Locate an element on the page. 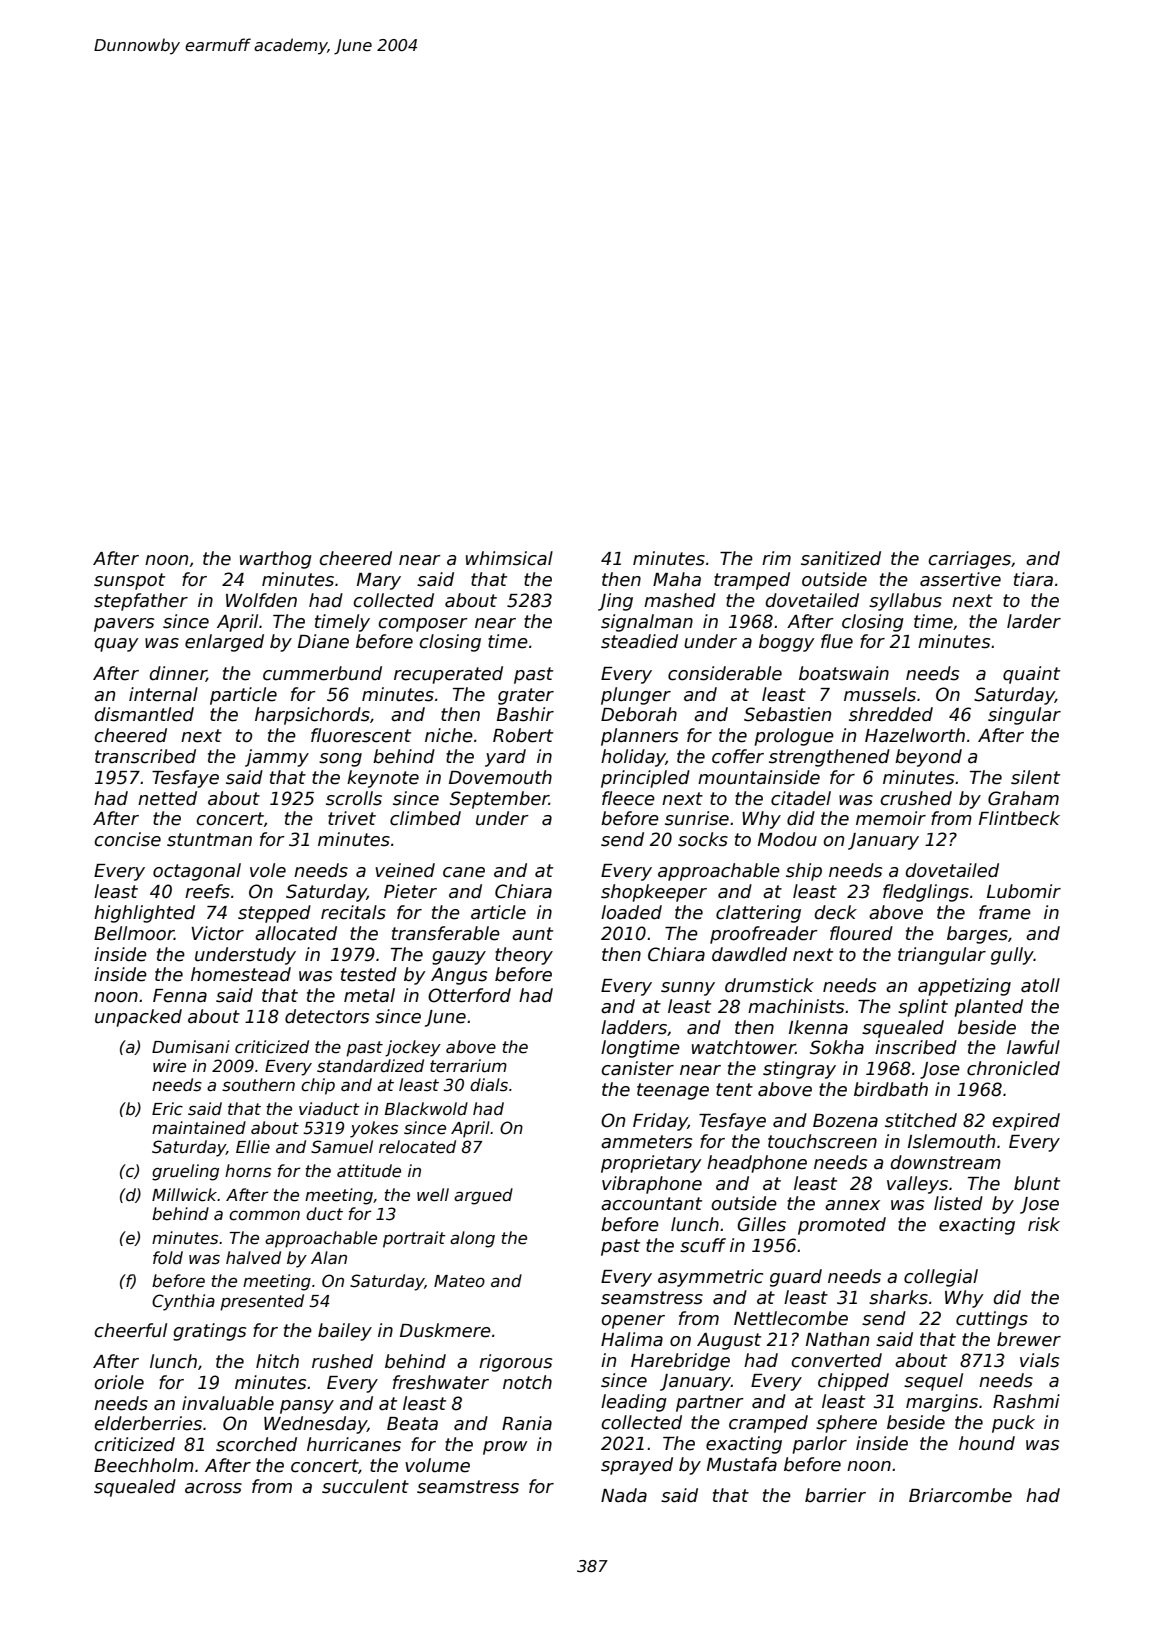 Image resolution: width=1154 pixels, height=1633 pixels. Lubomir is located at coordinates (1024, 891).
